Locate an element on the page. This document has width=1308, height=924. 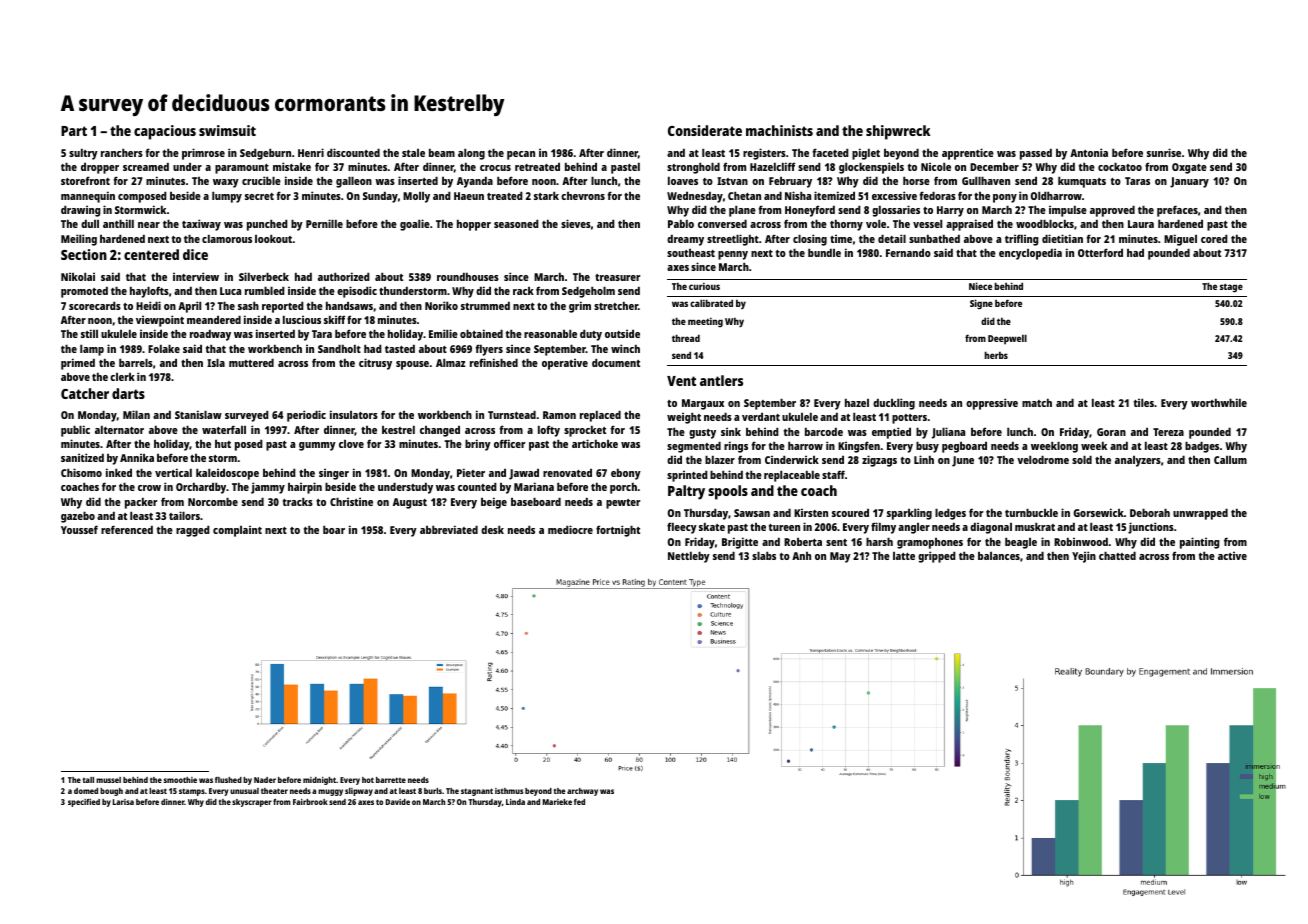
ebony is located at coordinates (626, 474).
